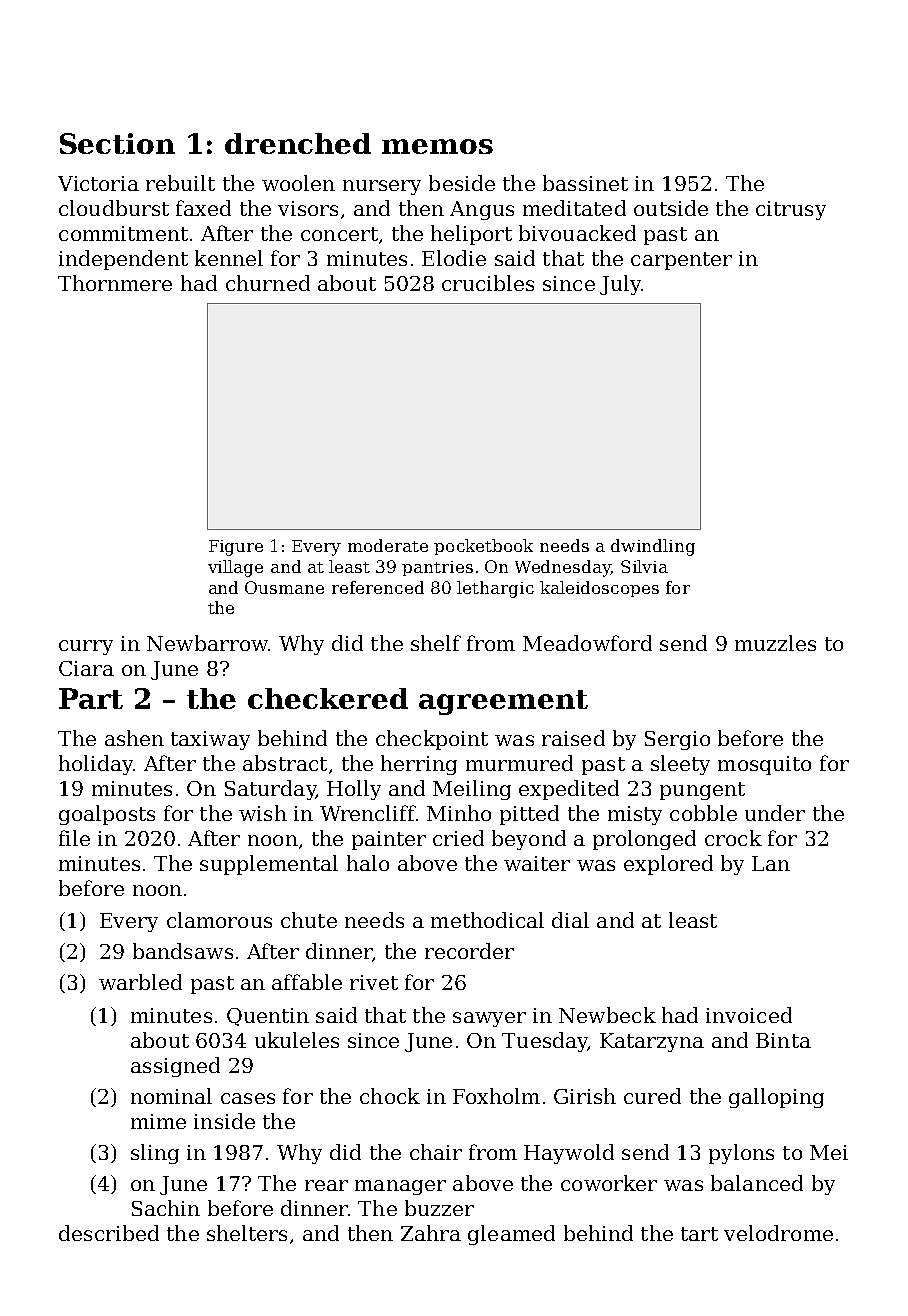 The image size is (908, 1316). I want to click on tart, so click(699, 1234).
